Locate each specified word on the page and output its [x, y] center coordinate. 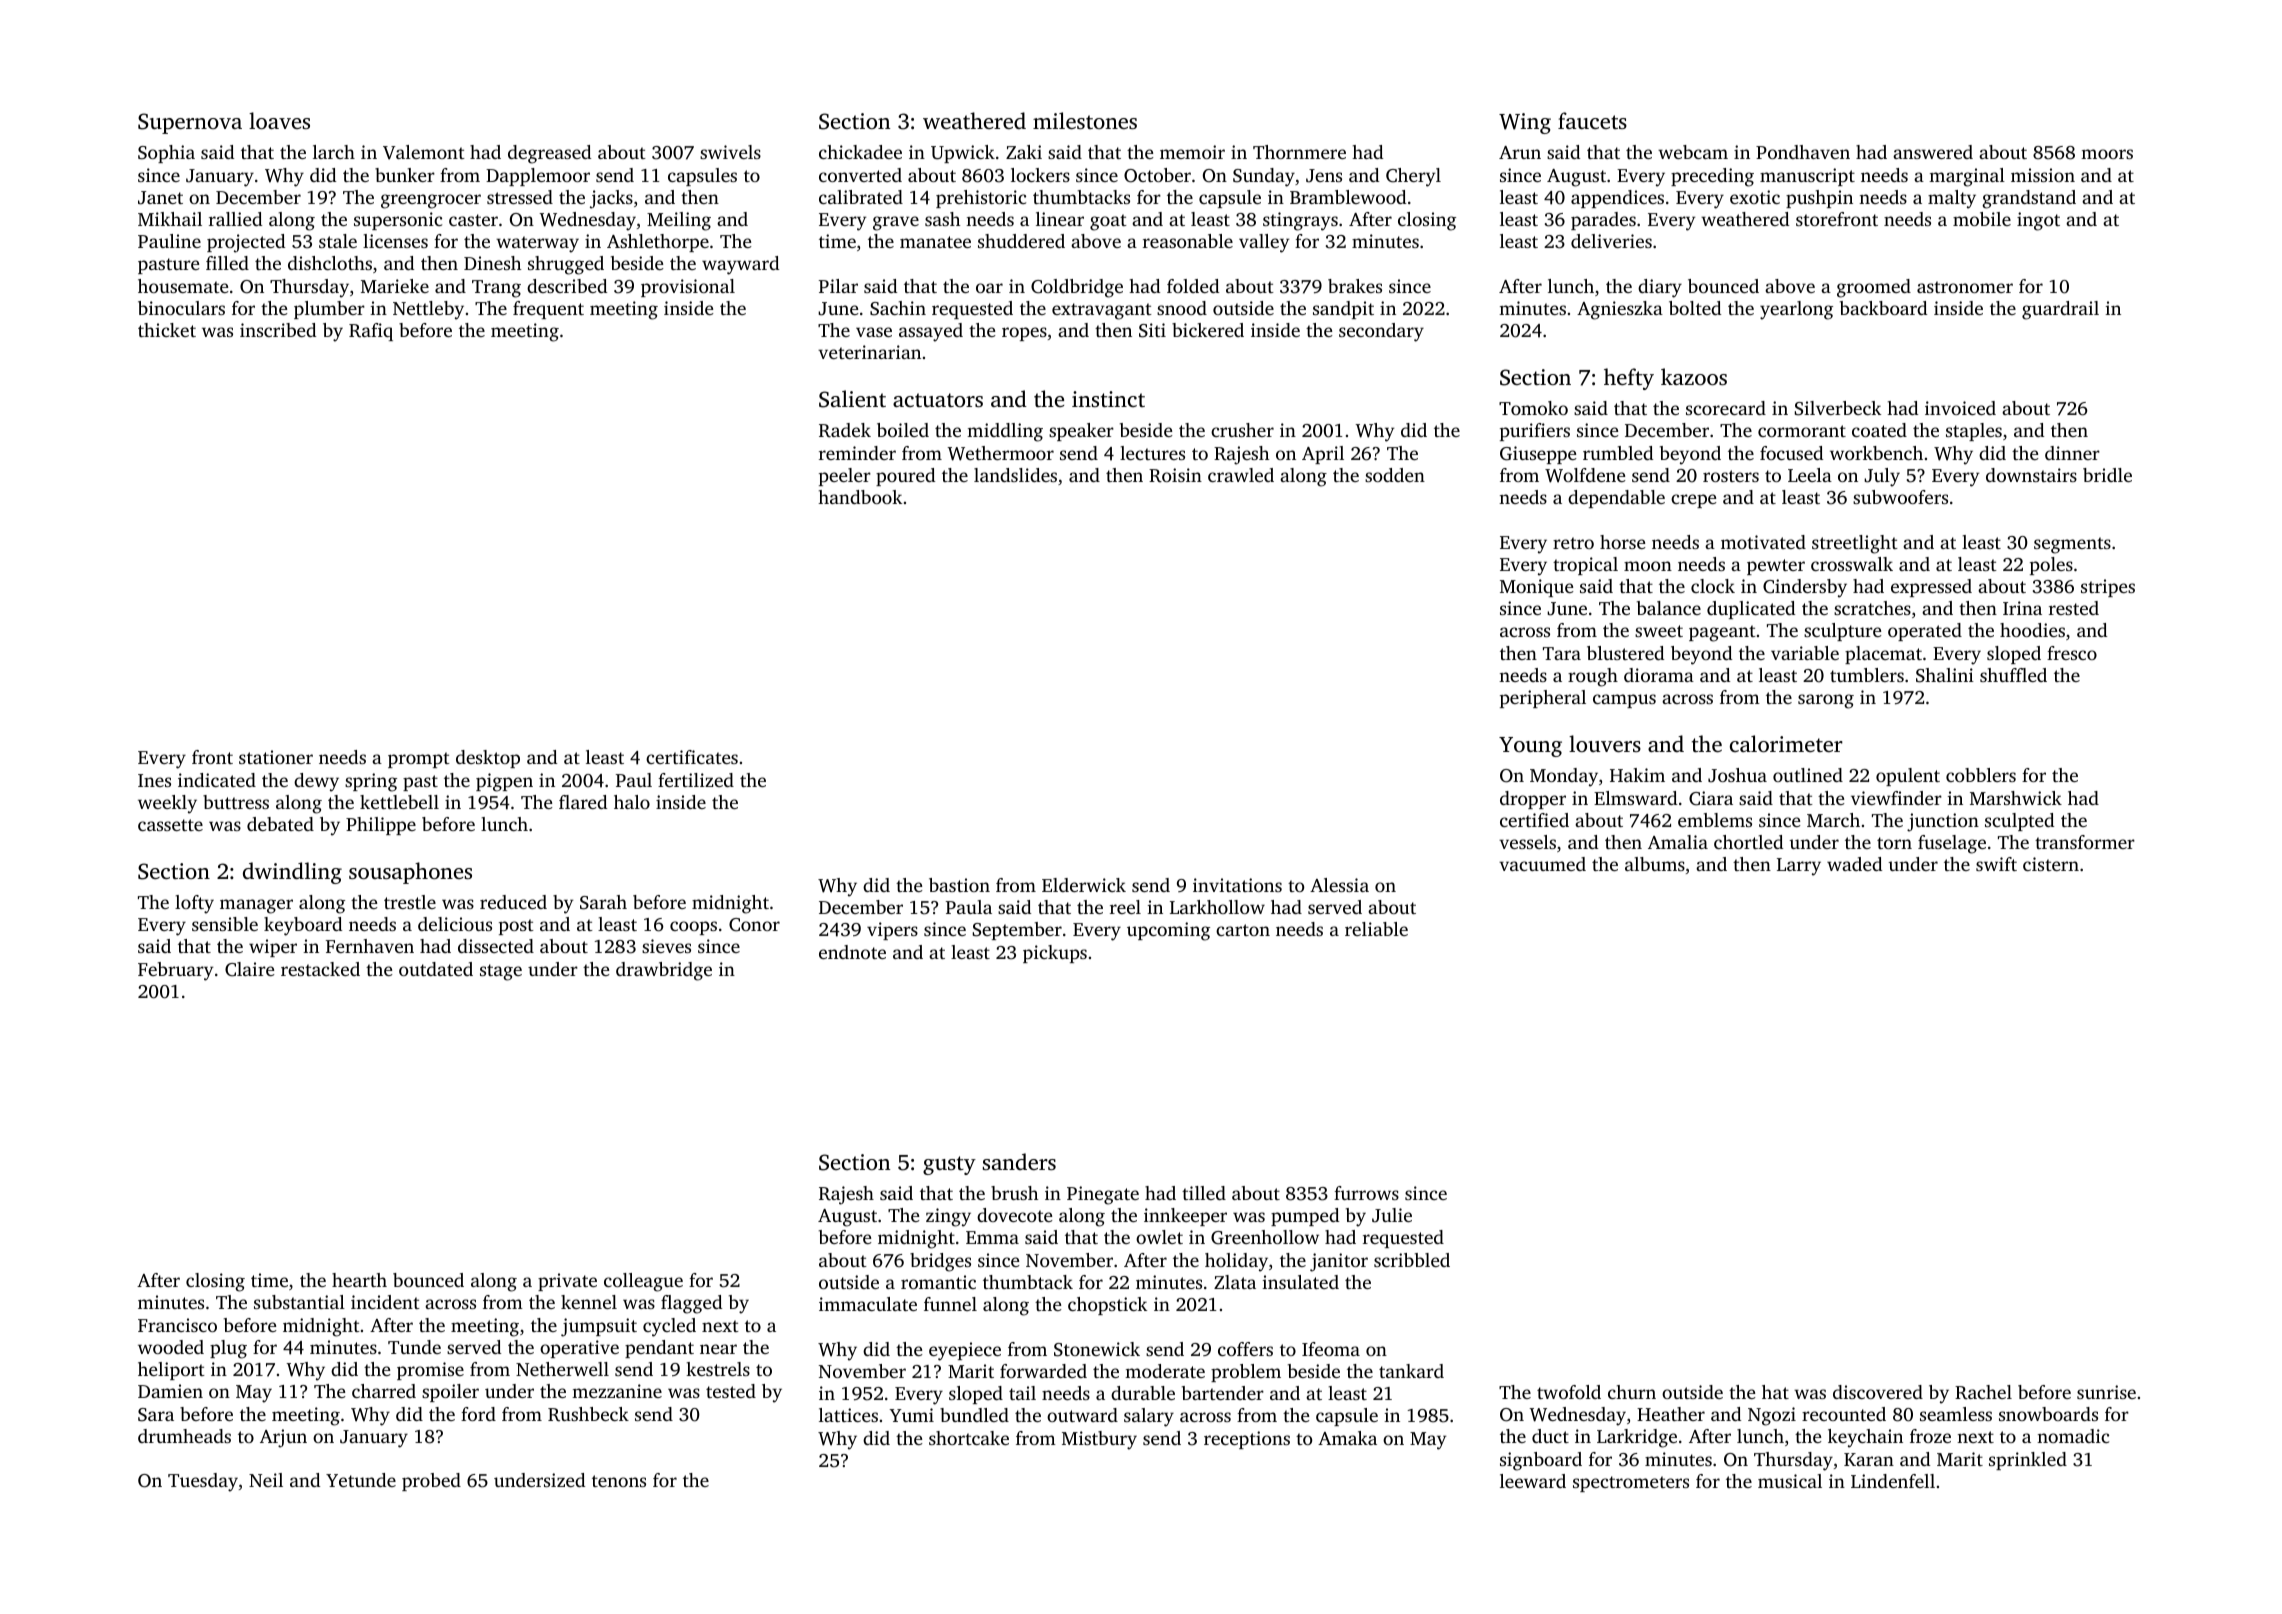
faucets [1592, 120]
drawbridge [664, 971]
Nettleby [428, 310]
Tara [1562, 653]
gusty [949, 1165]
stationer [276, 757]
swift [1996, 864]
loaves [279, 120]
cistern [2051, 864]
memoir [1192, 152]
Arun [1520, 152]
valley [1264, 243]
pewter [1776, 567]
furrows [1366, 1193]
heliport [171, 1371]
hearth [359, 1280]
